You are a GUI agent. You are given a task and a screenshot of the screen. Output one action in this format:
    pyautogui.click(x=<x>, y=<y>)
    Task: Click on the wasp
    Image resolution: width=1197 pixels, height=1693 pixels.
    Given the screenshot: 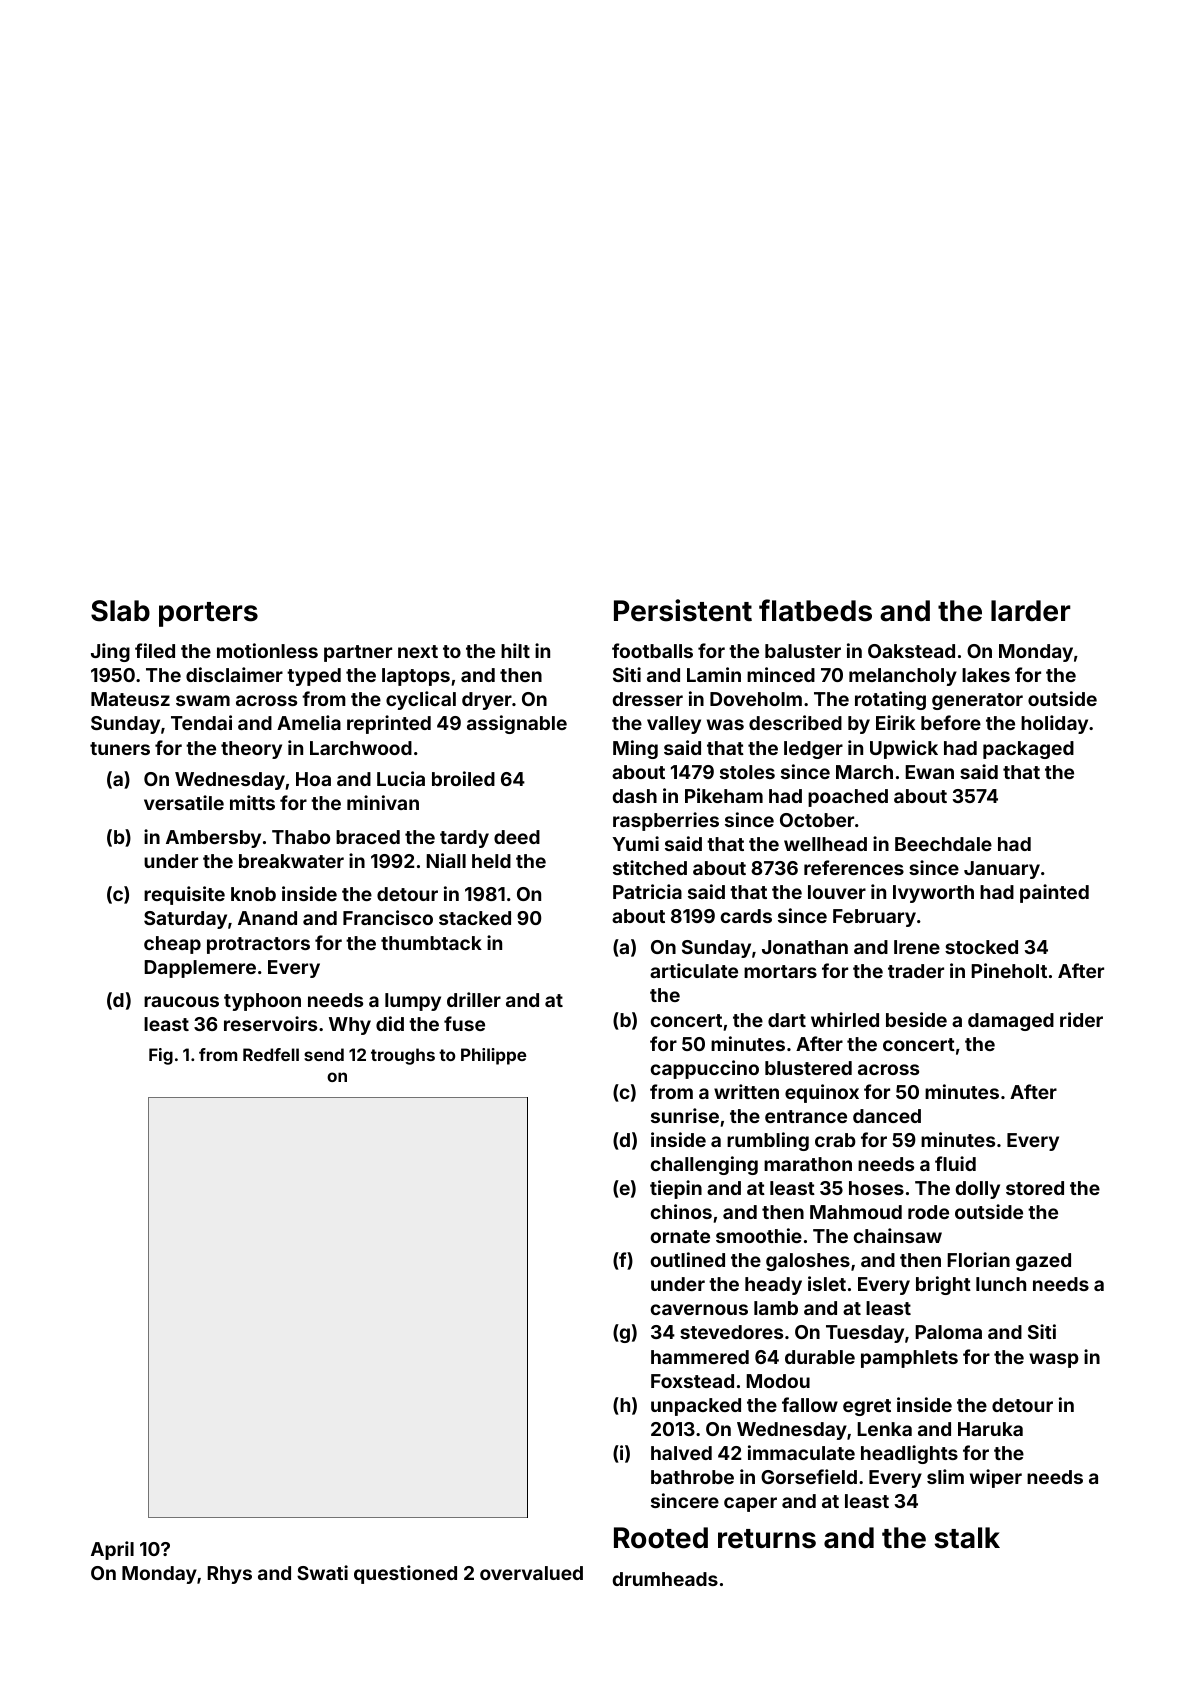 What is the action you would take?
    pyautogui.click(x=1054, y=1360)
